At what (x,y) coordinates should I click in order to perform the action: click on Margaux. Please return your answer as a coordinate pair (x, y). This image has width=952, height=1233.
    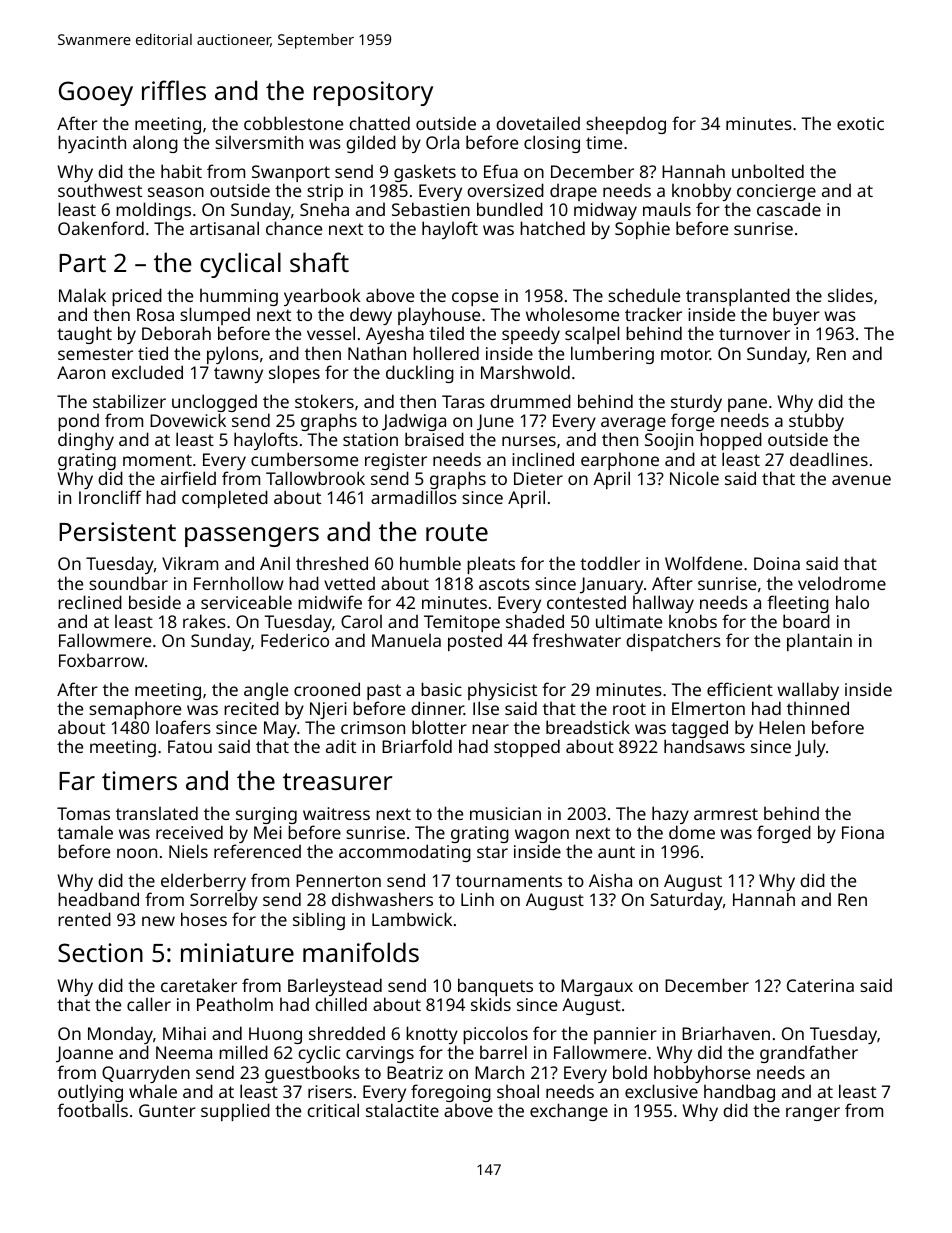
    Looking at the image, I should click on (597, 987).
